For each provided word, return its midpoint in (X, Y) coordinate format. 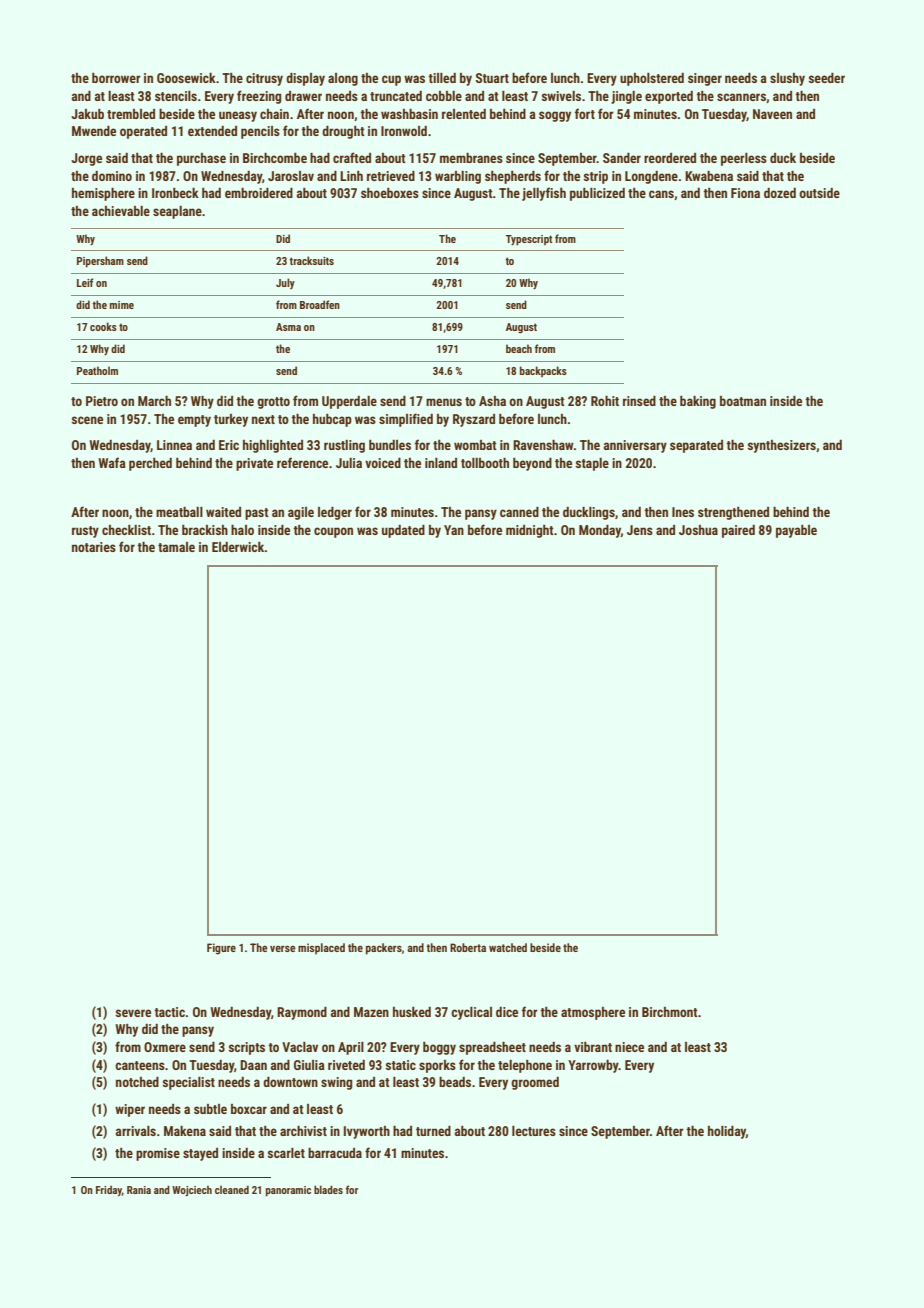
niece (629, 1047)
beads (455, 1082)
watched (508, 947)
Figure (221, 949)
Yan (454, 530)
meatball (179, 512)
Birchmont (670, 1012)
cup (391, 80)
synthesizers (782, 446)
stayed (200, 1154)
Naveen (772, 114)
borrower (116, 78)
